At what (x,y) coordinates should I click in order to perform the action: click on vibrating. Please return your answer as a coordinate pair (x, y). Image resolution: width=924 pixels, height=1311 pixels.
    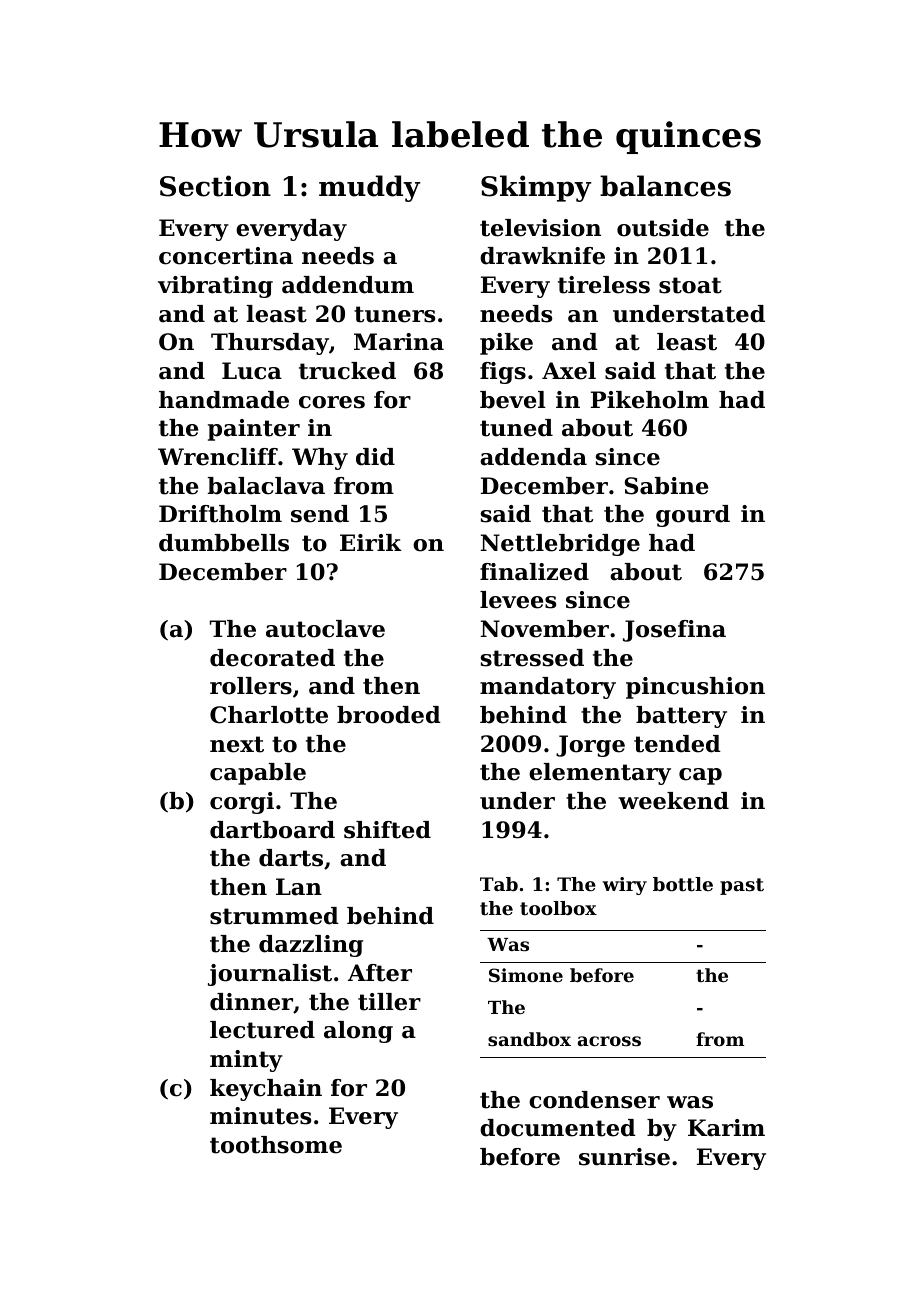
    Looking at the image, I should click on (215, 287).
